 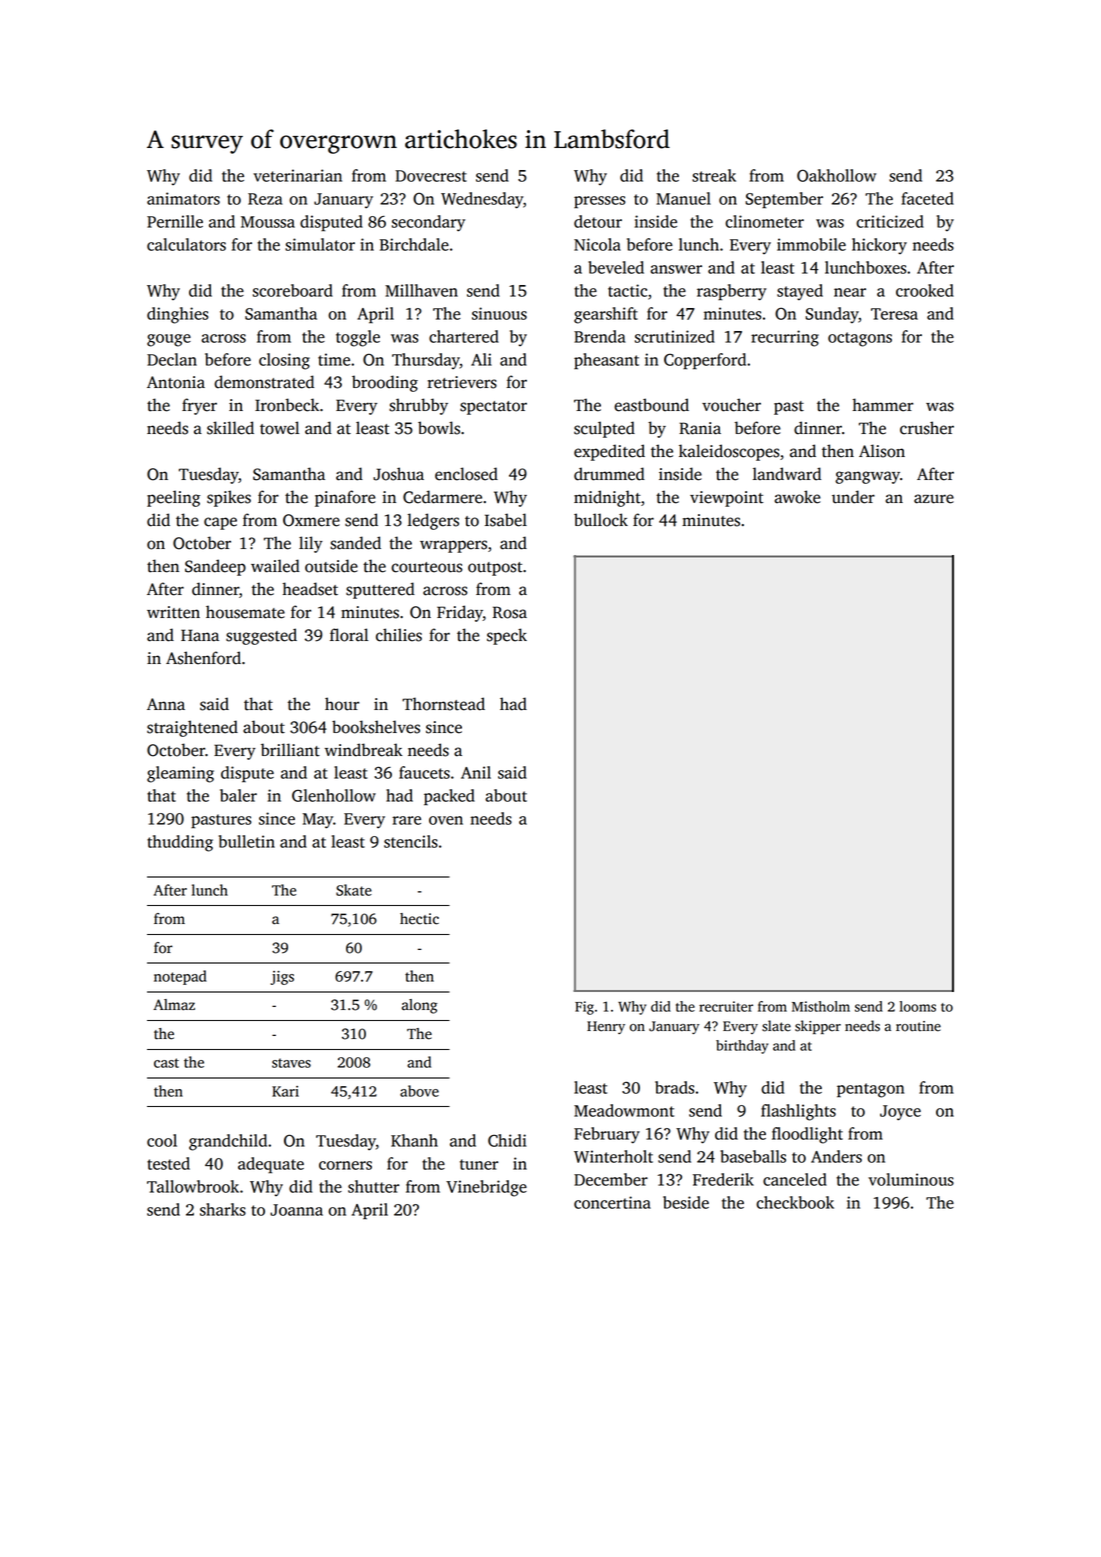 I want to click on recruiter, so click(x=726, y=1006).
